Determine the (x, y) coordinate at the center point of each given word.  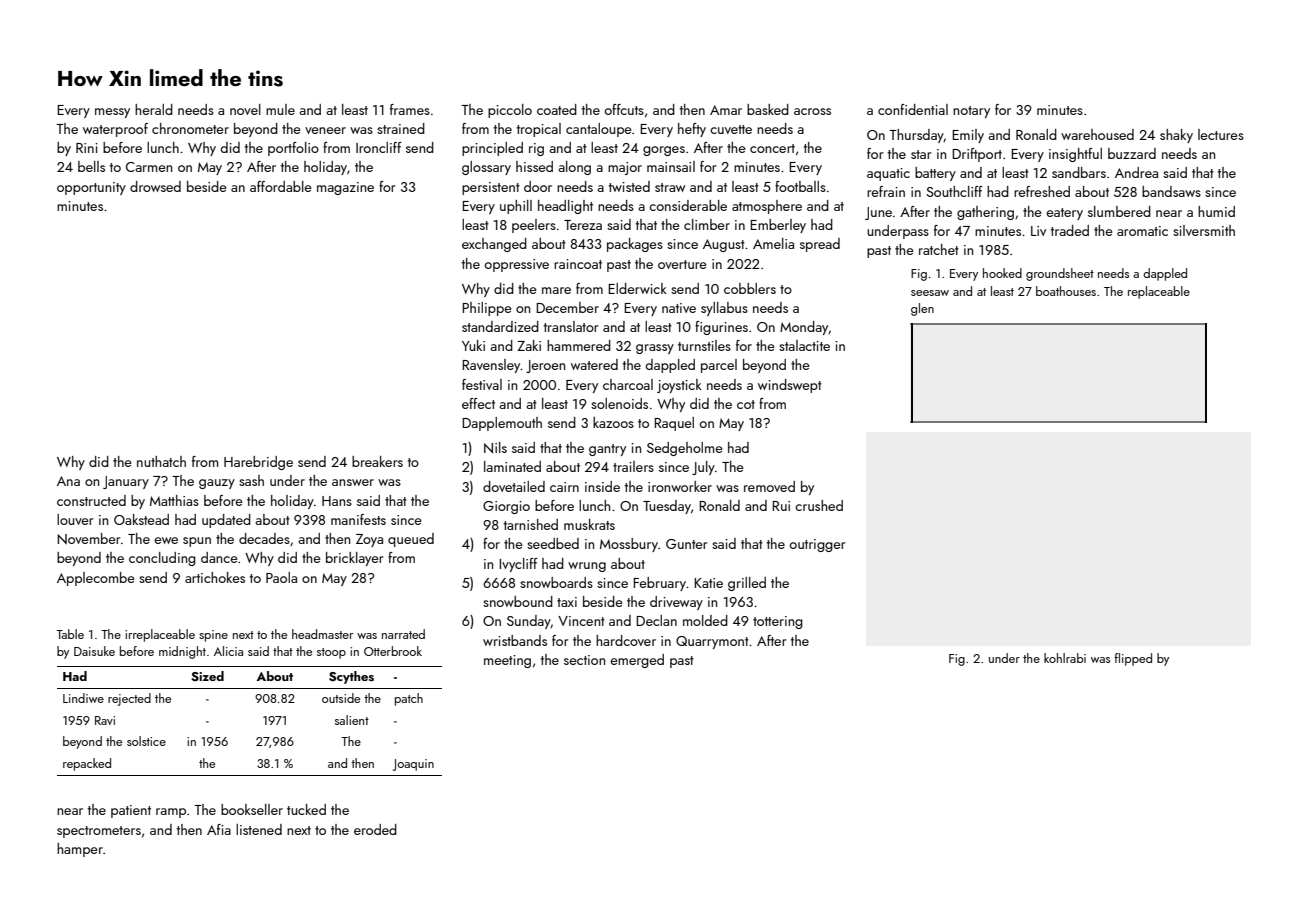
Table (70, 634)
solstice (146, 741)
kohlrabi (1065, 658)
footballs (800, 186)
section (584, 660)
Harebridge (258, 463)
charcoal (628, 384)
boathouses (1066, 291)
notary (971, 112)
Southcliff (954, 191)
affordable (281, 186)
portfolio (293, 149)
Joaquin (413, 765)
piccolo (510, 111)
